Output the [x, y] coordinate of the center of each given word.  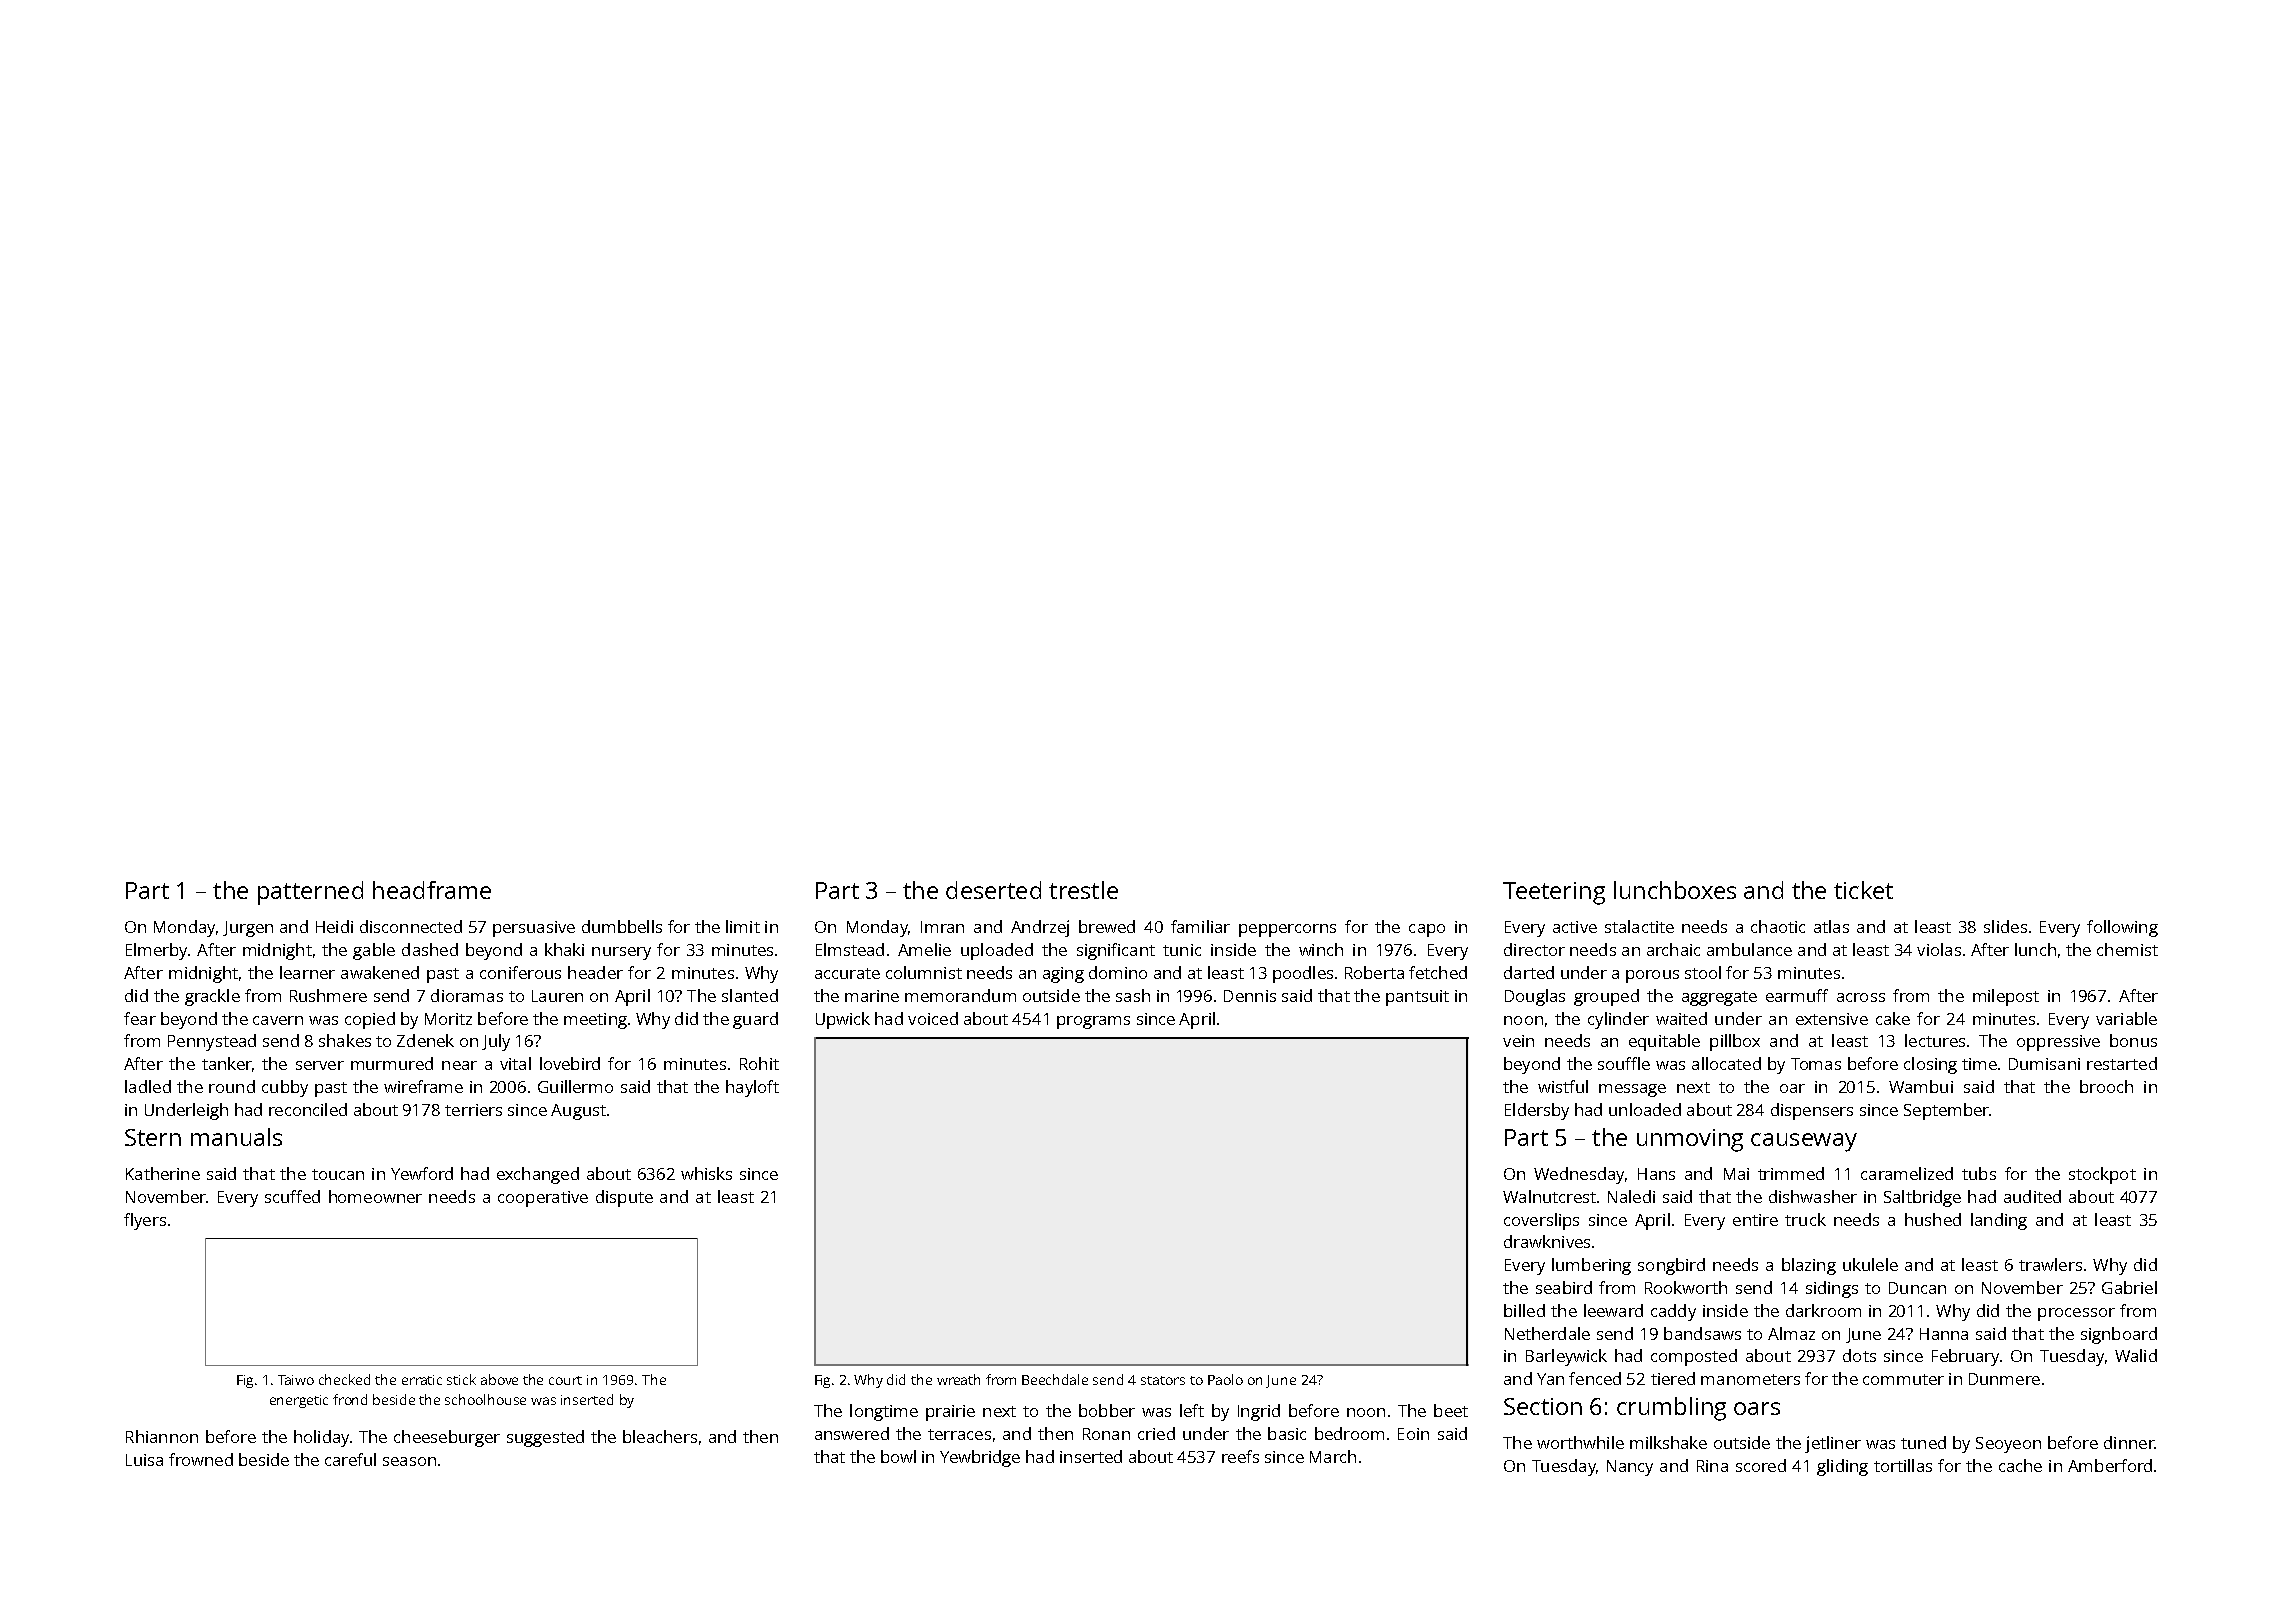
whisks [706, 1173]
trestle [1083, 890]
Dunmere [2004, 1379]
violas [1939, 949]
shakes [345, 1040]
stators [1163, 1380]
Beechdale [1055, 1379]
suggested [545, 1438]
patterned [310, 893]
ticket [1863, 890]
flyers [145, 1221]
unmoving [1690, 1140]
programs [1093, 1022]
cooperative [543, 1199]
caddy [1673, 1312]
